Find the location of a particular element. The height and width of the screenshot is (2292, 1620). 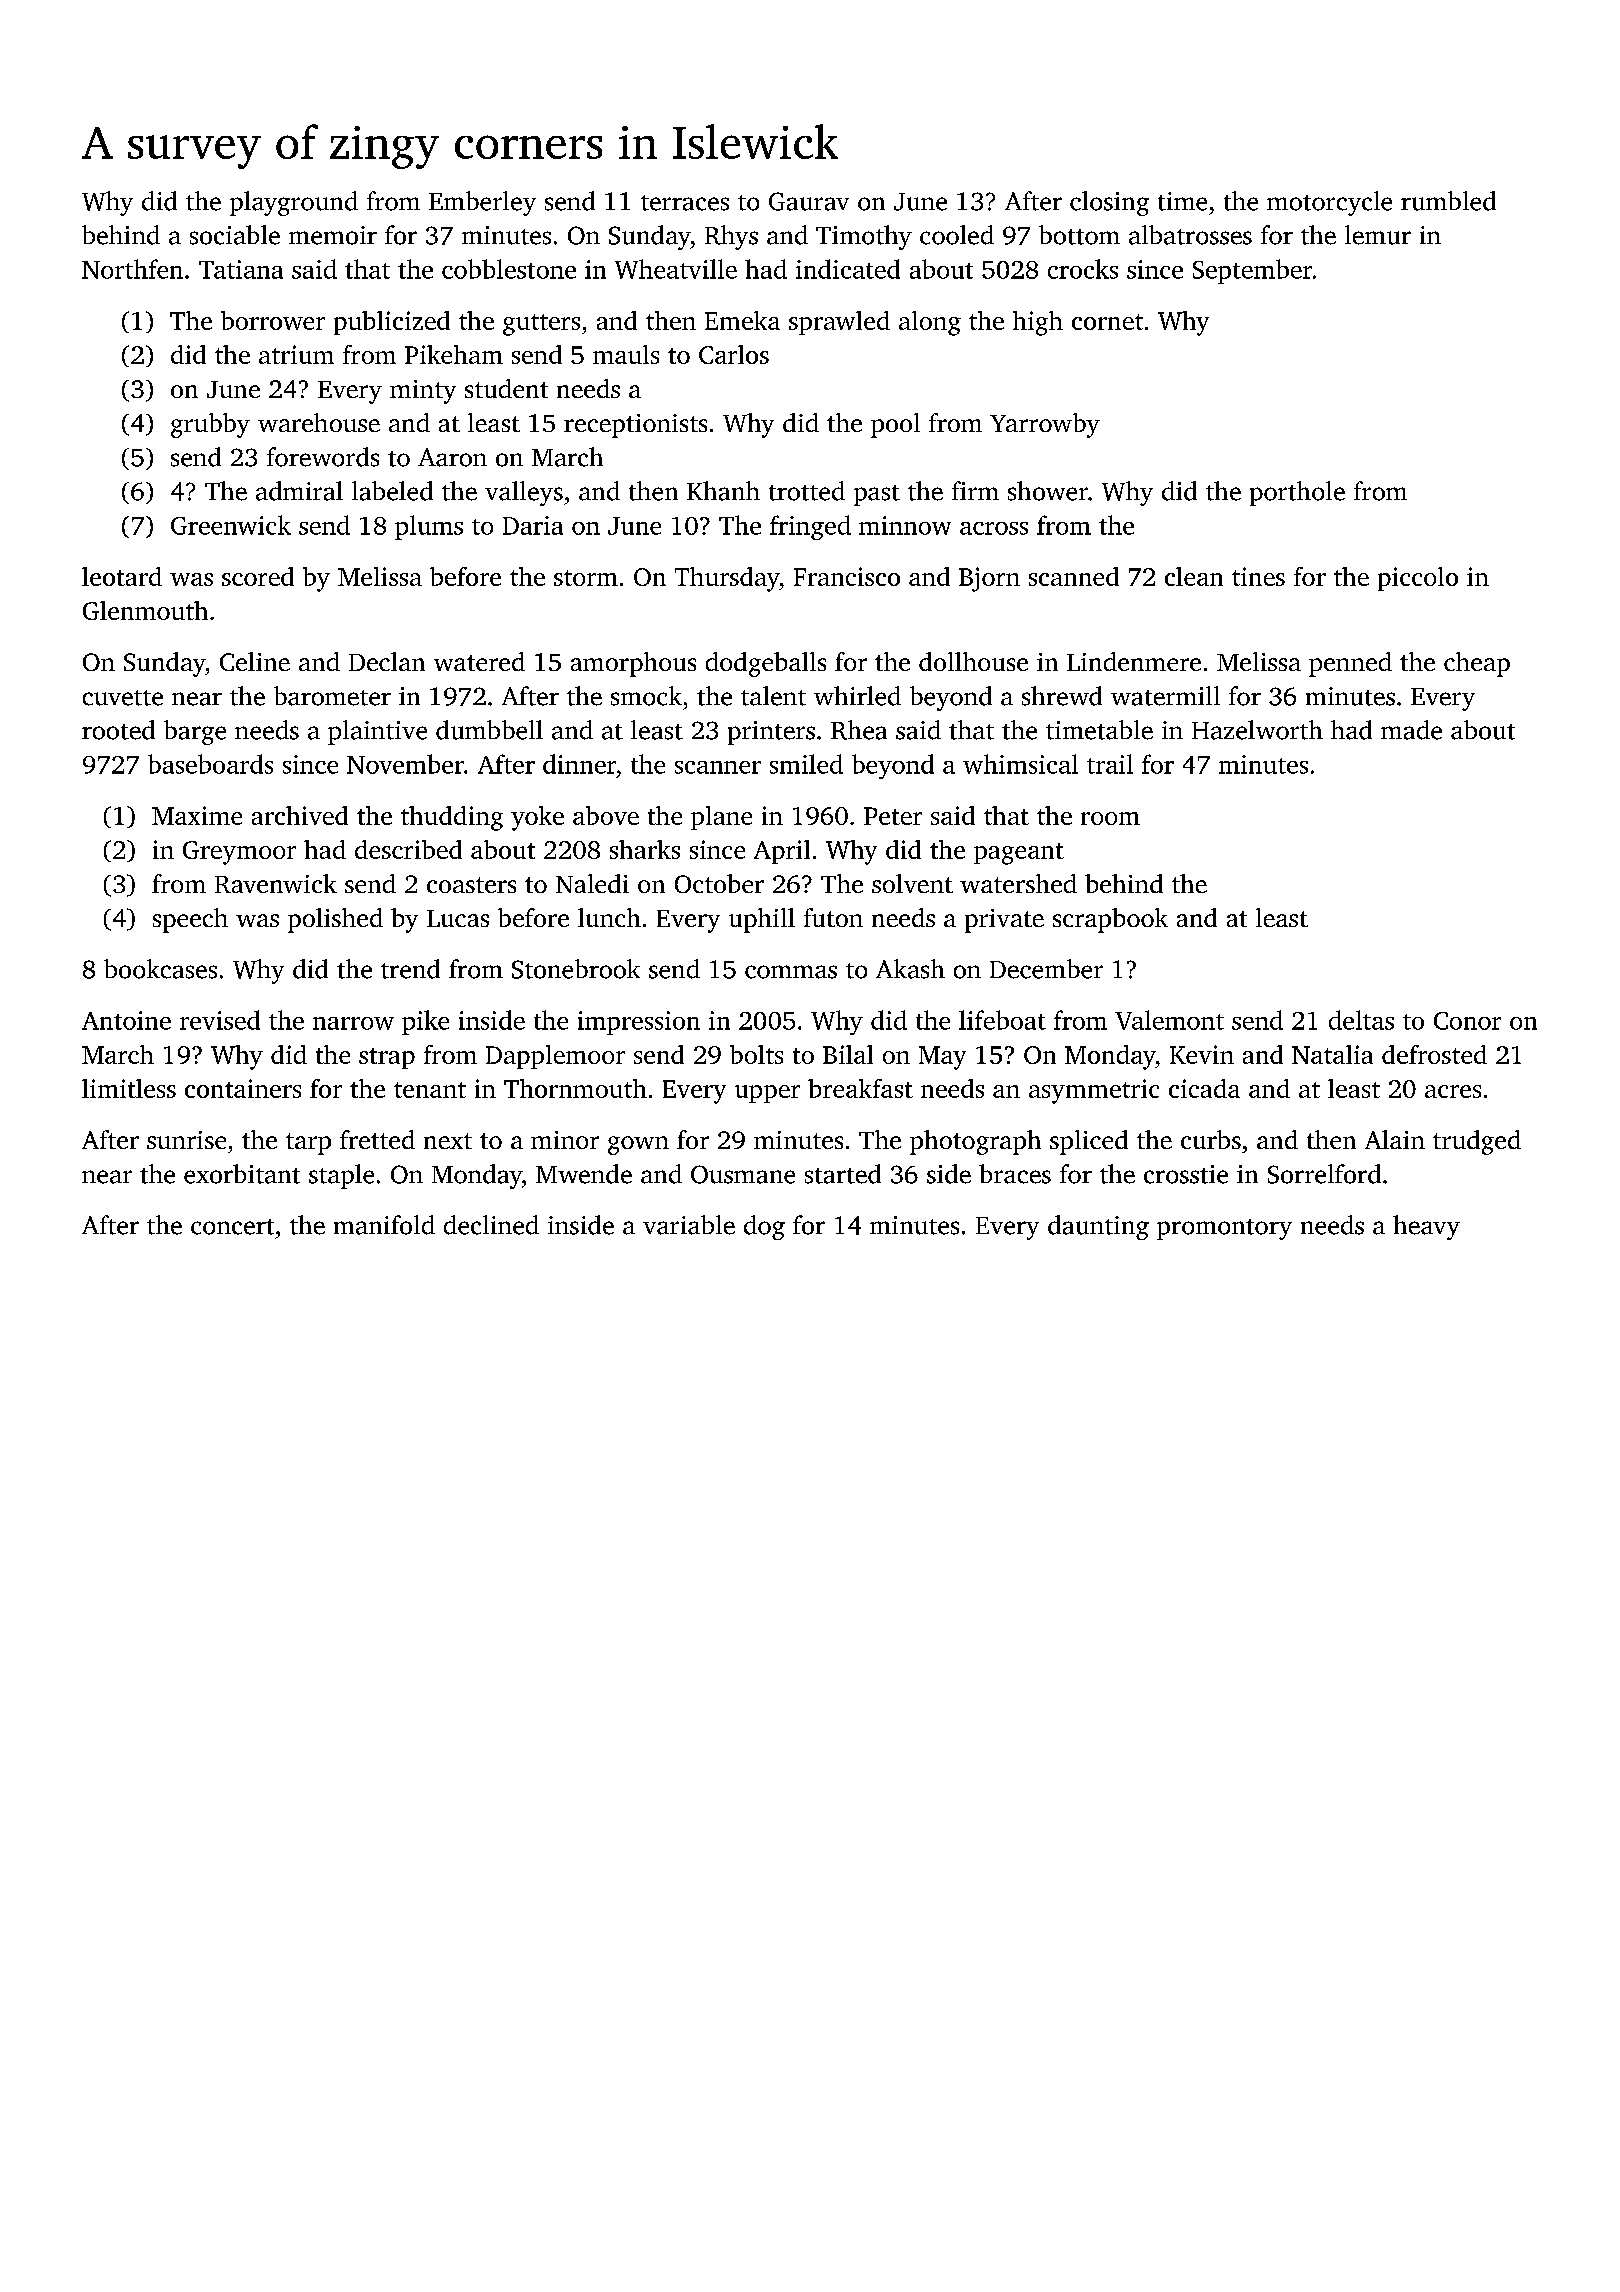

piccolo is located at coordinates (1418, 579).
